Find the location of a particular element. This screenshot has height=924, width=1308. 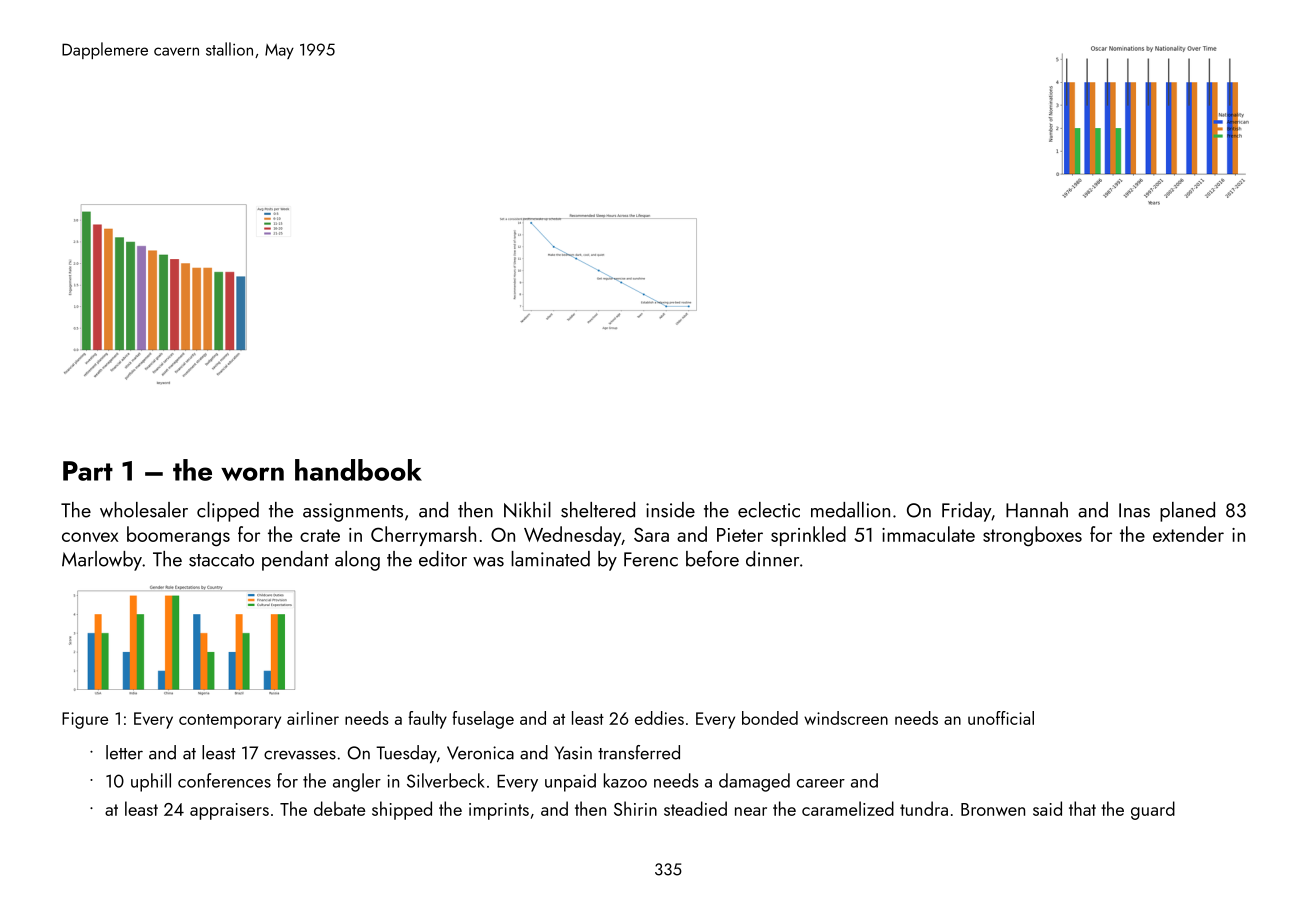

kazoo is located at coordinates (625, 780).
